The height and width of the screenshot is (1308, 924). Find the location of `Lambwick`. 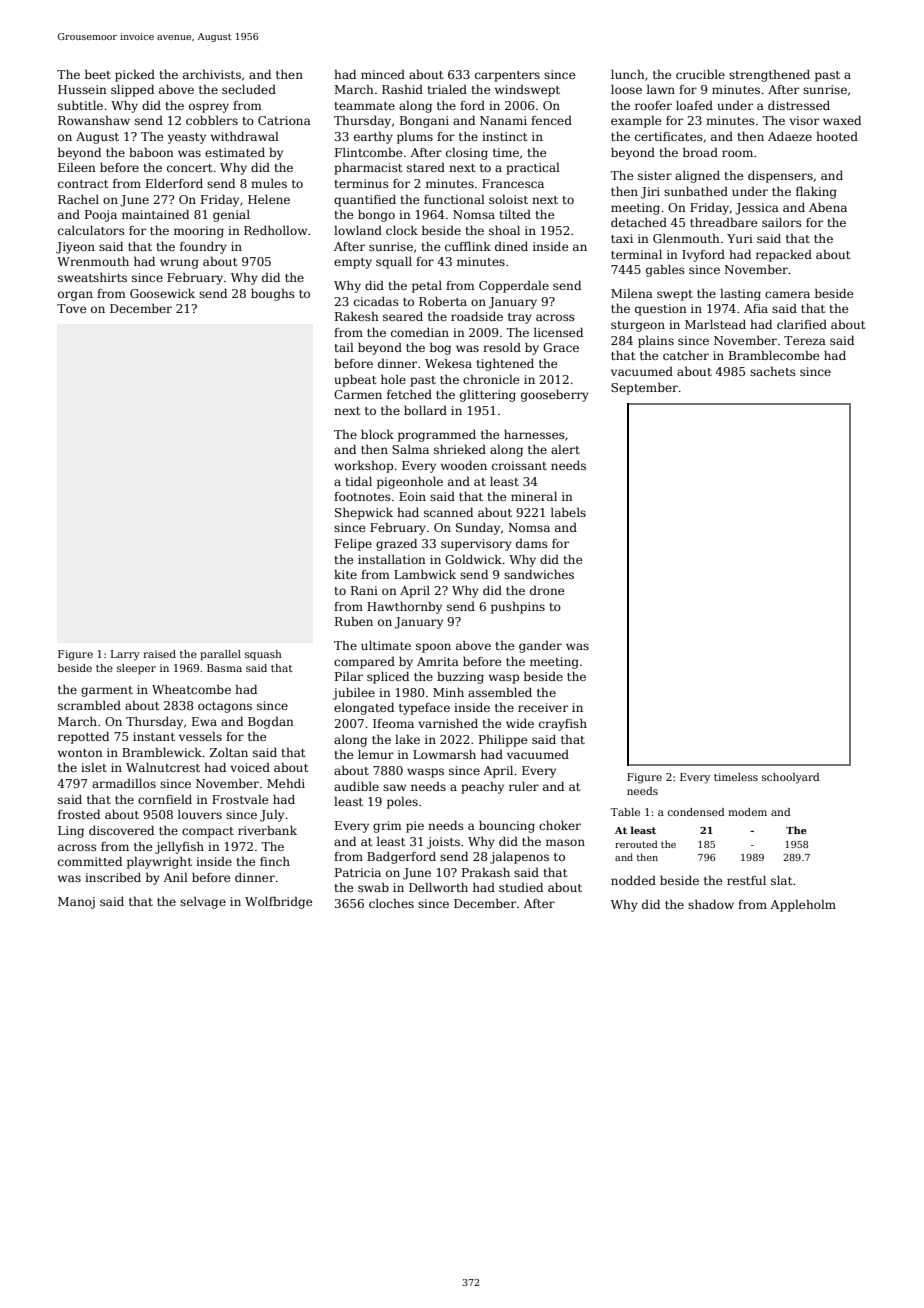

Lambwick is located at coordinates (425, 574).
